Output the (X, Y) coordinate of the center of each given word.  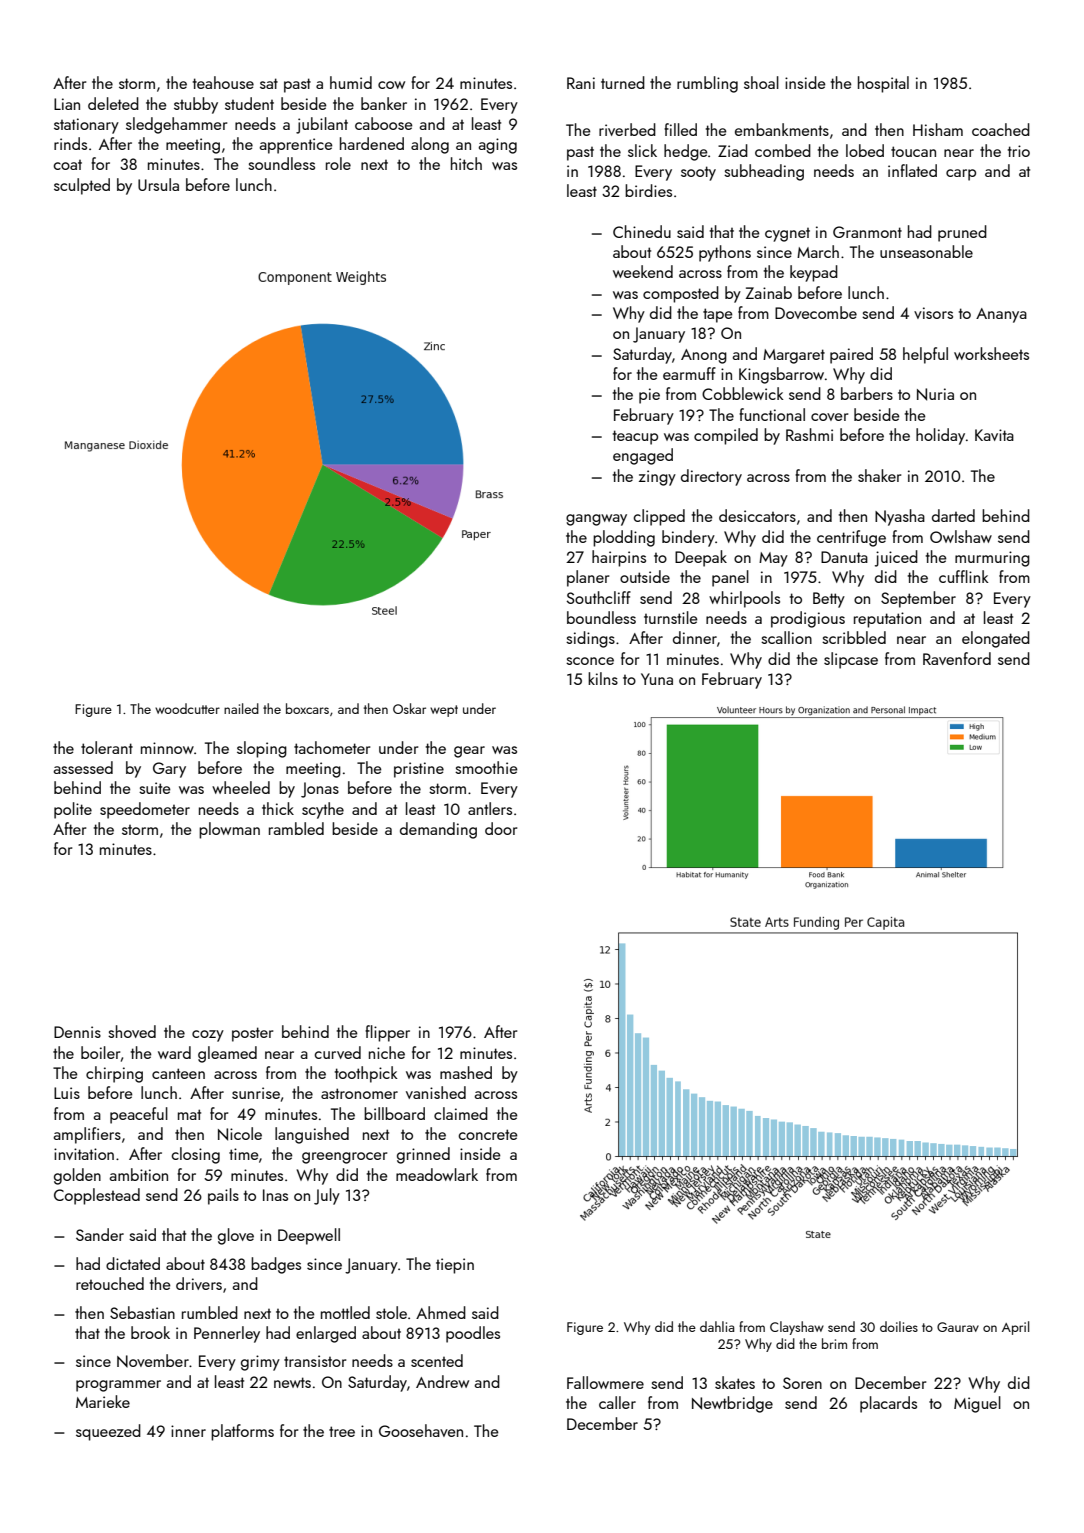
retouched (110, 1283)
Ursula (158, 184)
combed (783, 150)
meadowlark (437, 1174)
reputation (887, 620)
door (501, 828)
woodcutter (187, 708)
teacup (635, 437)
